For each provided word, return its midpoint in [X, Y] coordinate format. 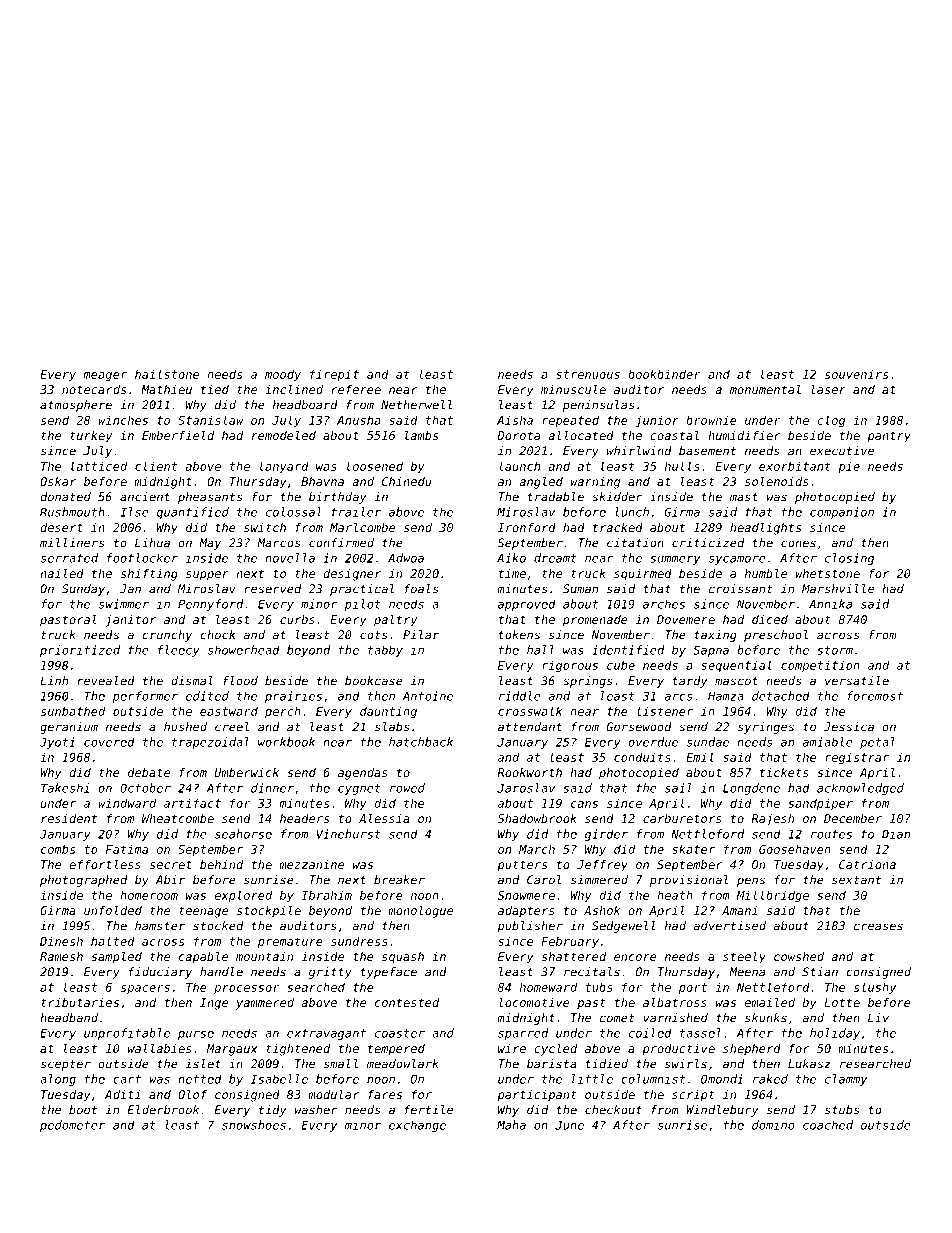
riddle [520, 696]
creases [878, 927]
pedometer [72, 1126]
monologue [420, 912]
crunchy [167, 636]
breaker [399, 880]
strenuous [588, 374]
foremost [875, 696]
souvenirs [856, 374]
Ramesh [61, 956]
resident [69, 818]
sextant [856, 880]
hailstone [167, 374]
